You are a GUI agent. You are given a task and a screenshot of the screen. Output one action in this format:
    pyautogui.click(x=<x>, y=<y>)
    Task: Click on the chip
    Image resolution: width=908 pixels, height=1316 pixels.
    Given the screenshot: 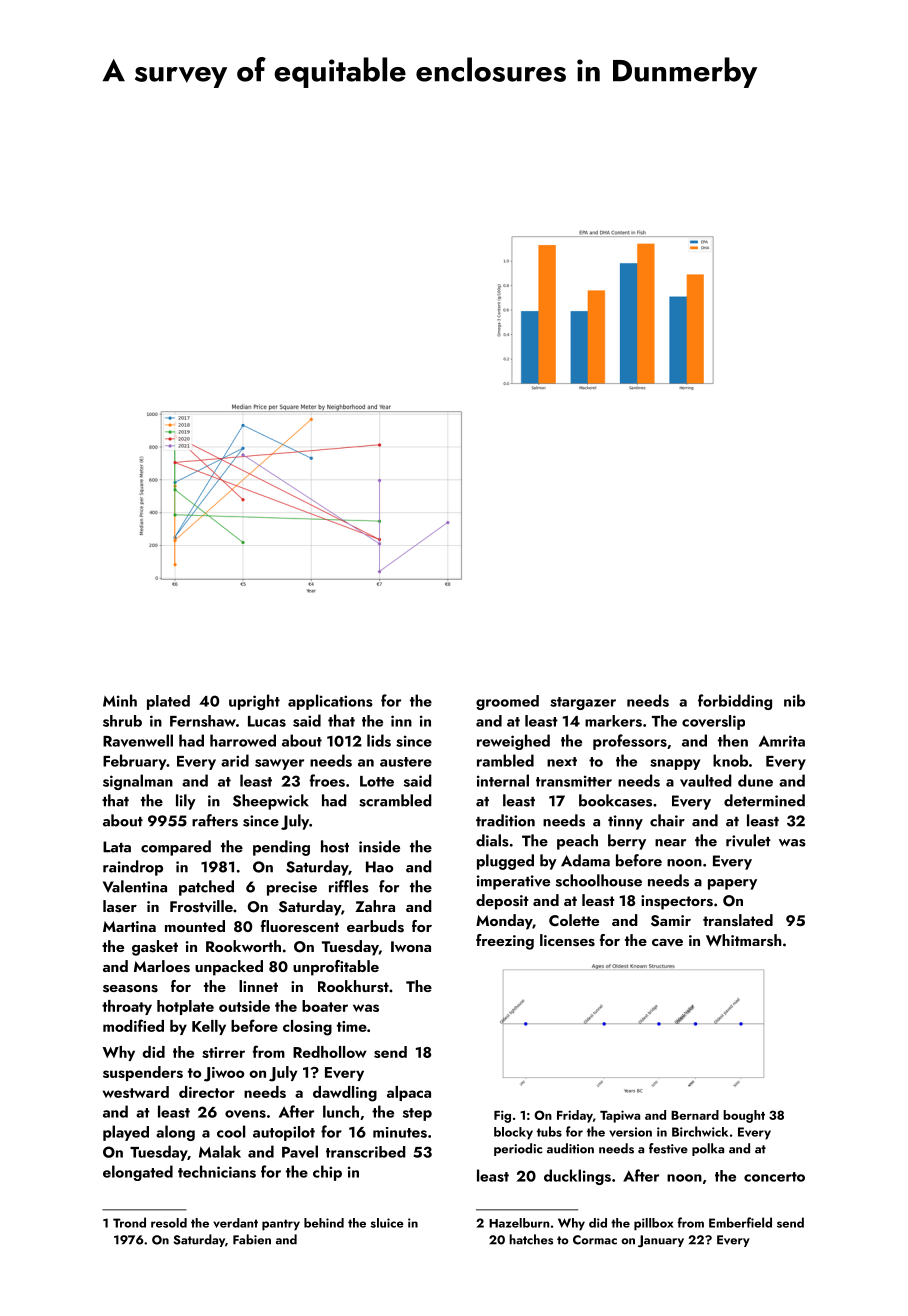 What is the action you would take?
    pyautogui.click(x=327, y=1173)
